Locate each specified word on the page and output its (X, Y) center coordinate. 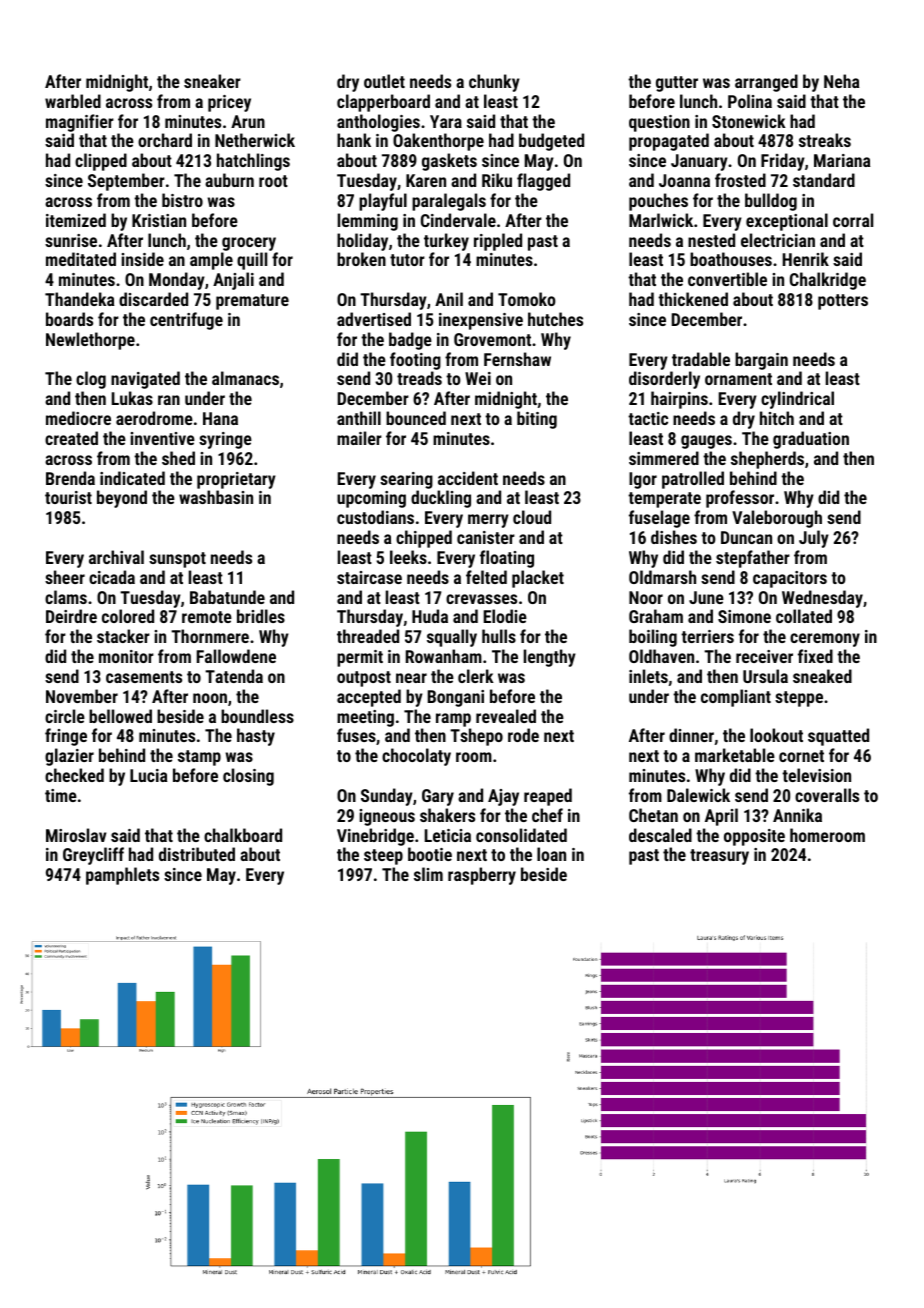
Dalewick (698, 795)
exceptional (787, 222)
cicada (112, 577)
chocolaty (416, 757)
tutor (407, 260)
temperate (664, 500)
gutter (677, 84)
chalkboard (243, 835)
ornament (738, 379)
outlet (384, 81)
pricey (229, 103)
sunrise (71, 240)
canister (486, 537)
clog (91, 380)
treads (419, 378)
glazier (69, 757)
